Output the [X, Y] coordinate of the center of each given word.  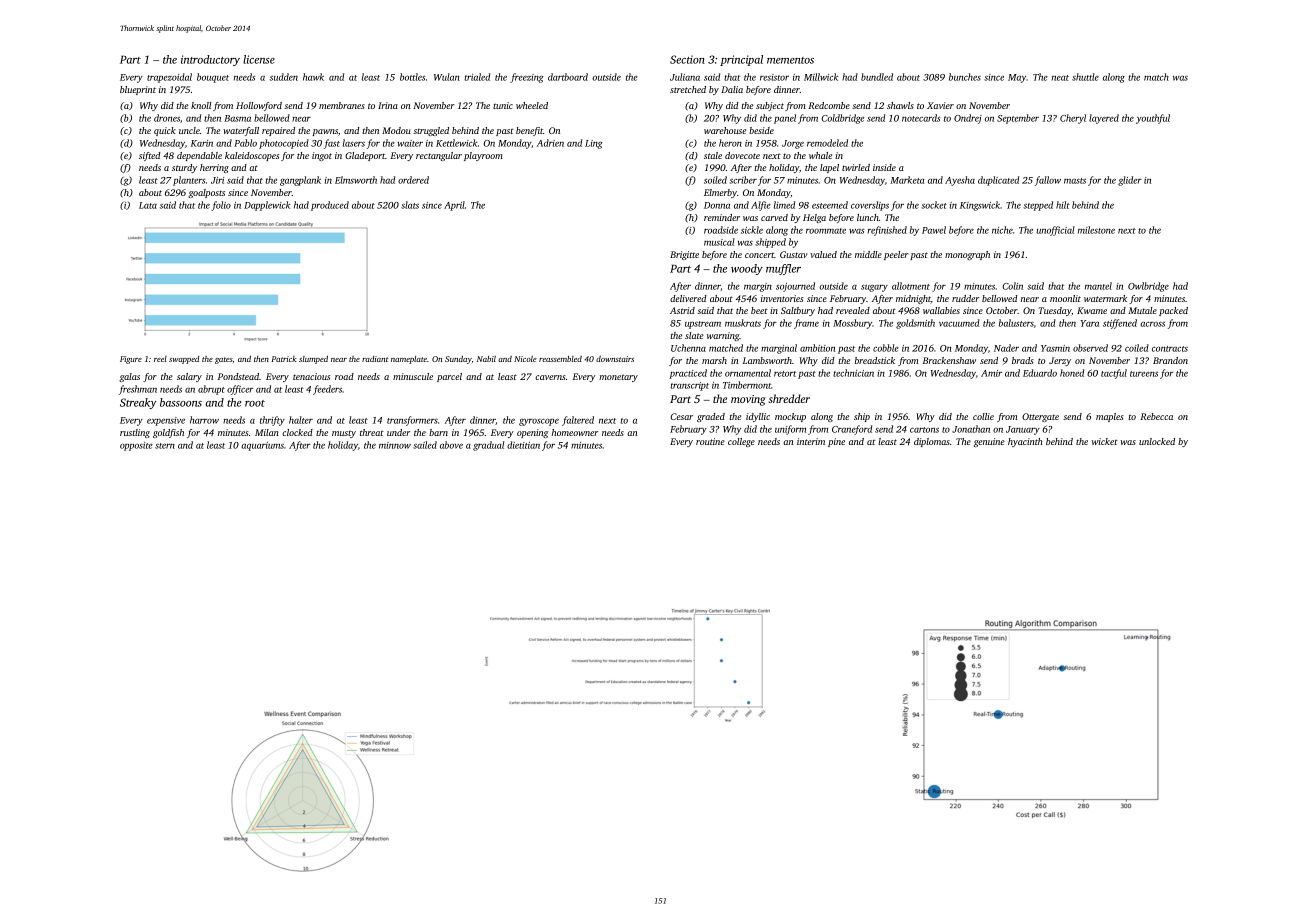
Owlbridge [1148, 287]
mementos [790, 60]
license [259, 59]
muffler [783, 269]
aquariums [262, 446]
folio [221, 206]
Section [687, 59]
